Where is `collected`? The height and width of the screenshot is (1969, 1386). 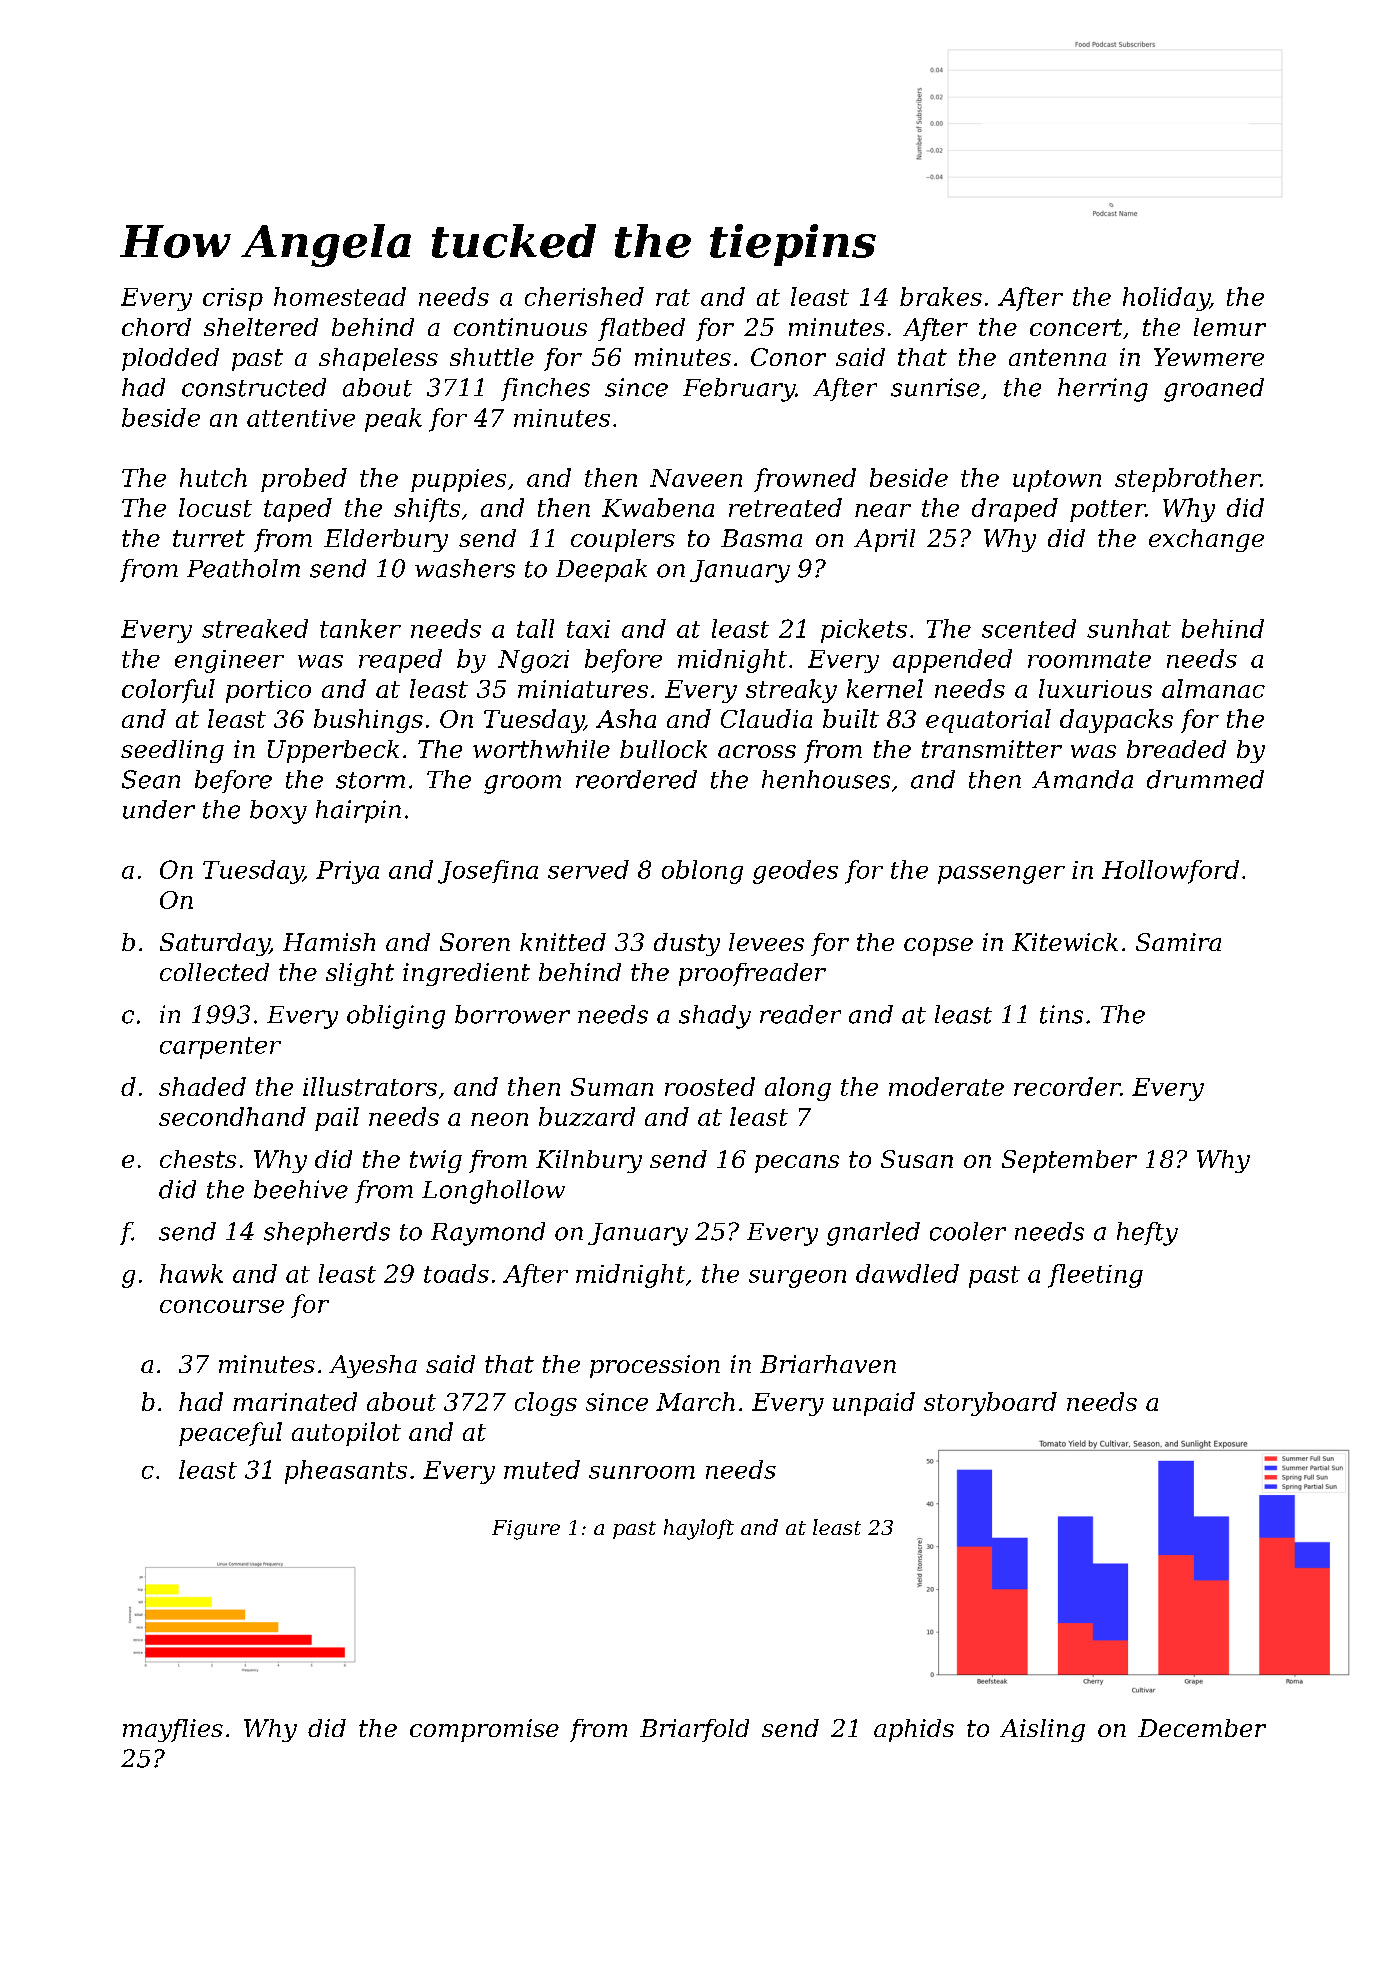 collected is located at coordinates (214, 972).
